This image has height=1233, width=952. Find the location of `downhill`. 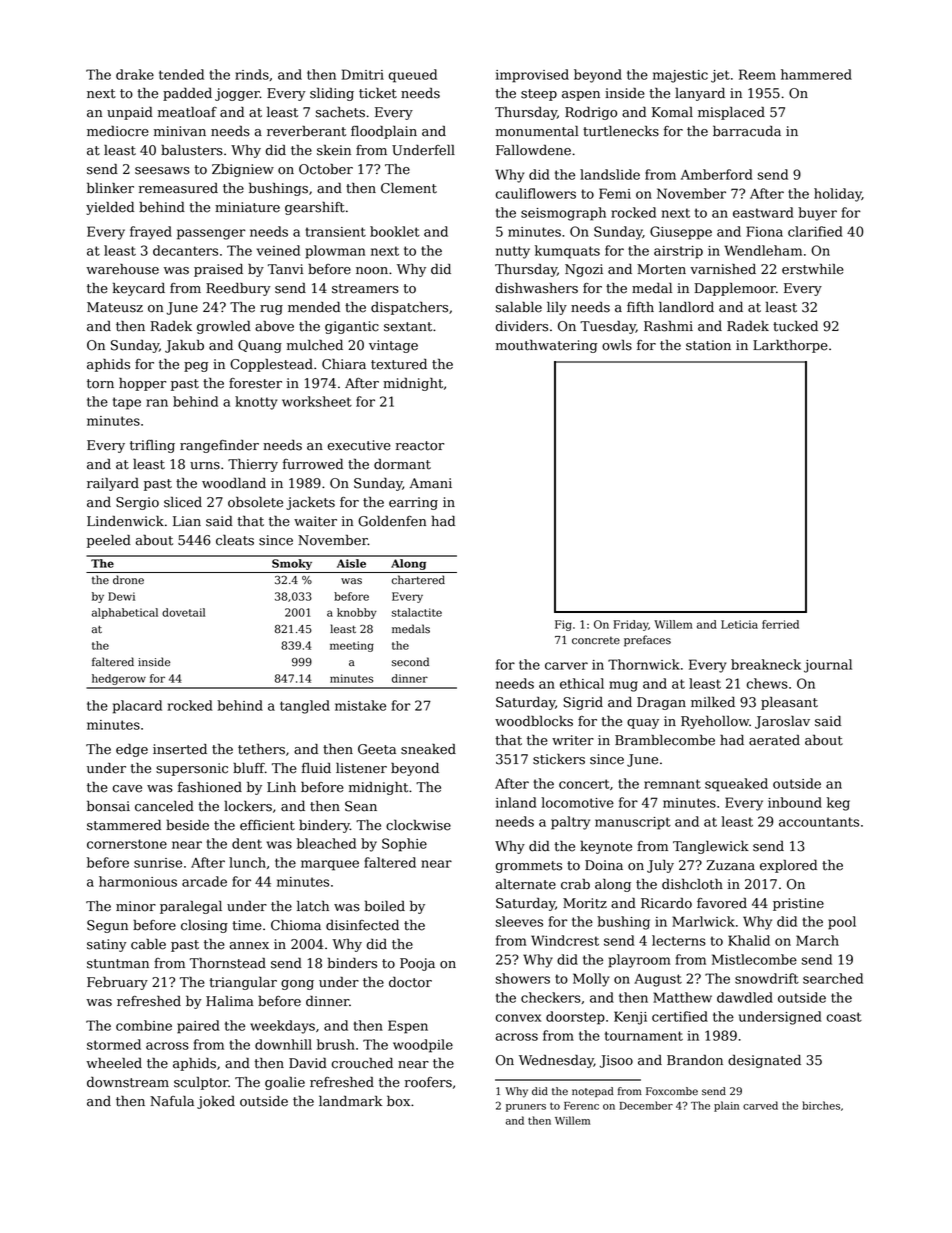

downhill is located at coordinates (283, 1044).
